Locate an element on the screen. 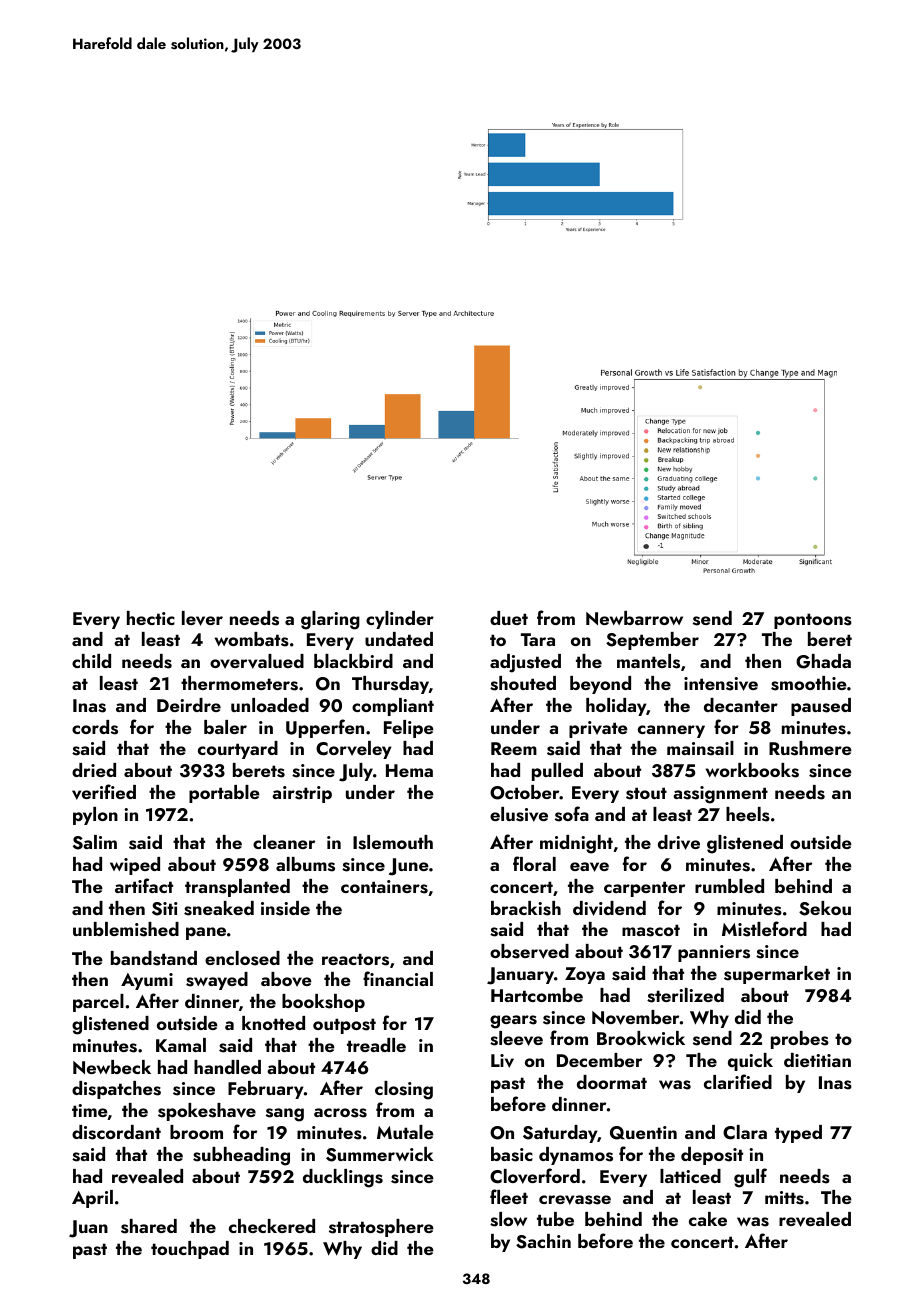 The height and width of the screenshot is (1311, 924). duet is located at coordinates (509, 618).
